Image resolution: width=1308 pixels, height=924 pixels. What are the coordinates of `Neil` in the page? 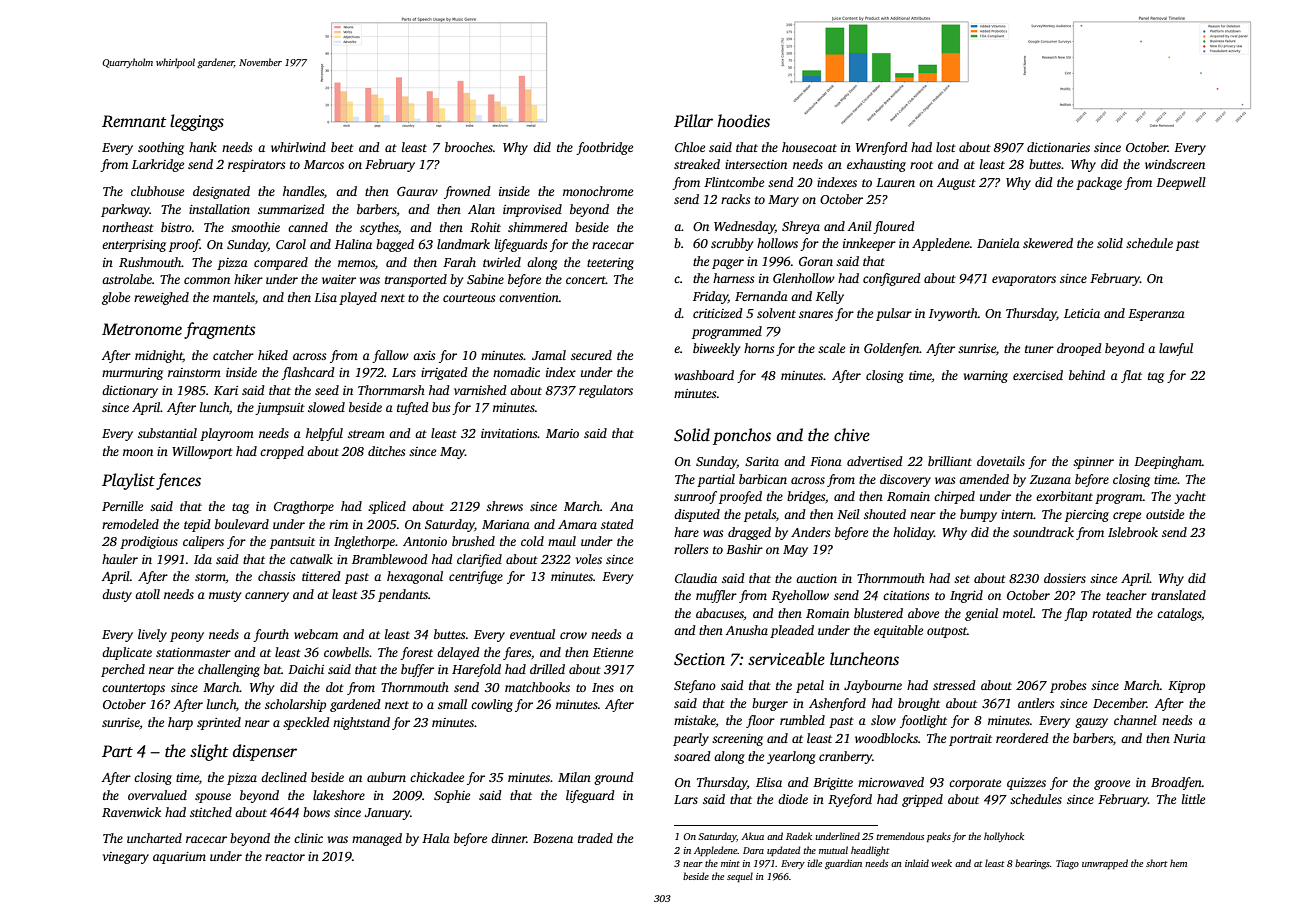 It's located at (848, 514).
